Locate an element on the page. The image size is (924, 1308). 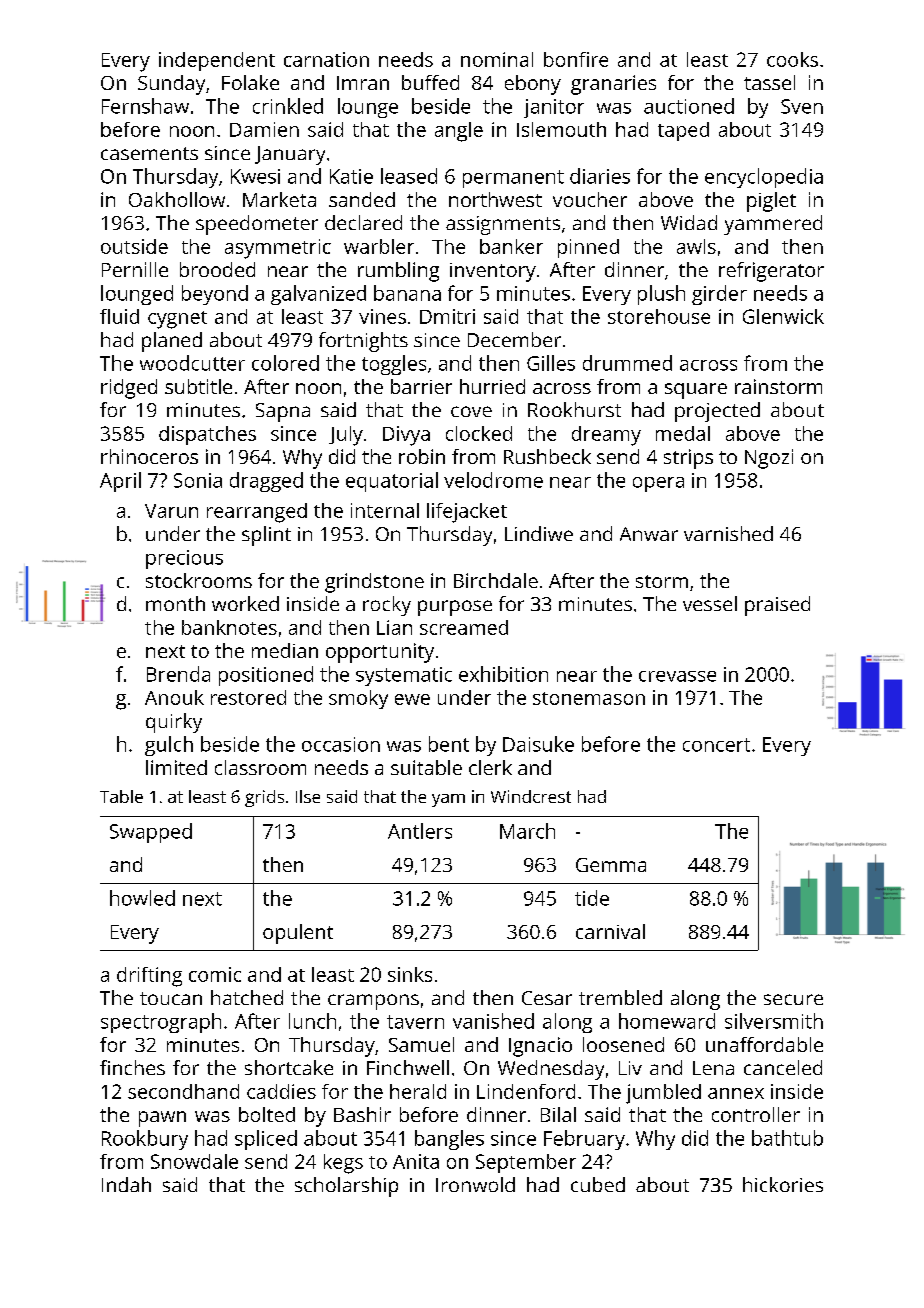
Pernille is located at coordinates (135, 269).
